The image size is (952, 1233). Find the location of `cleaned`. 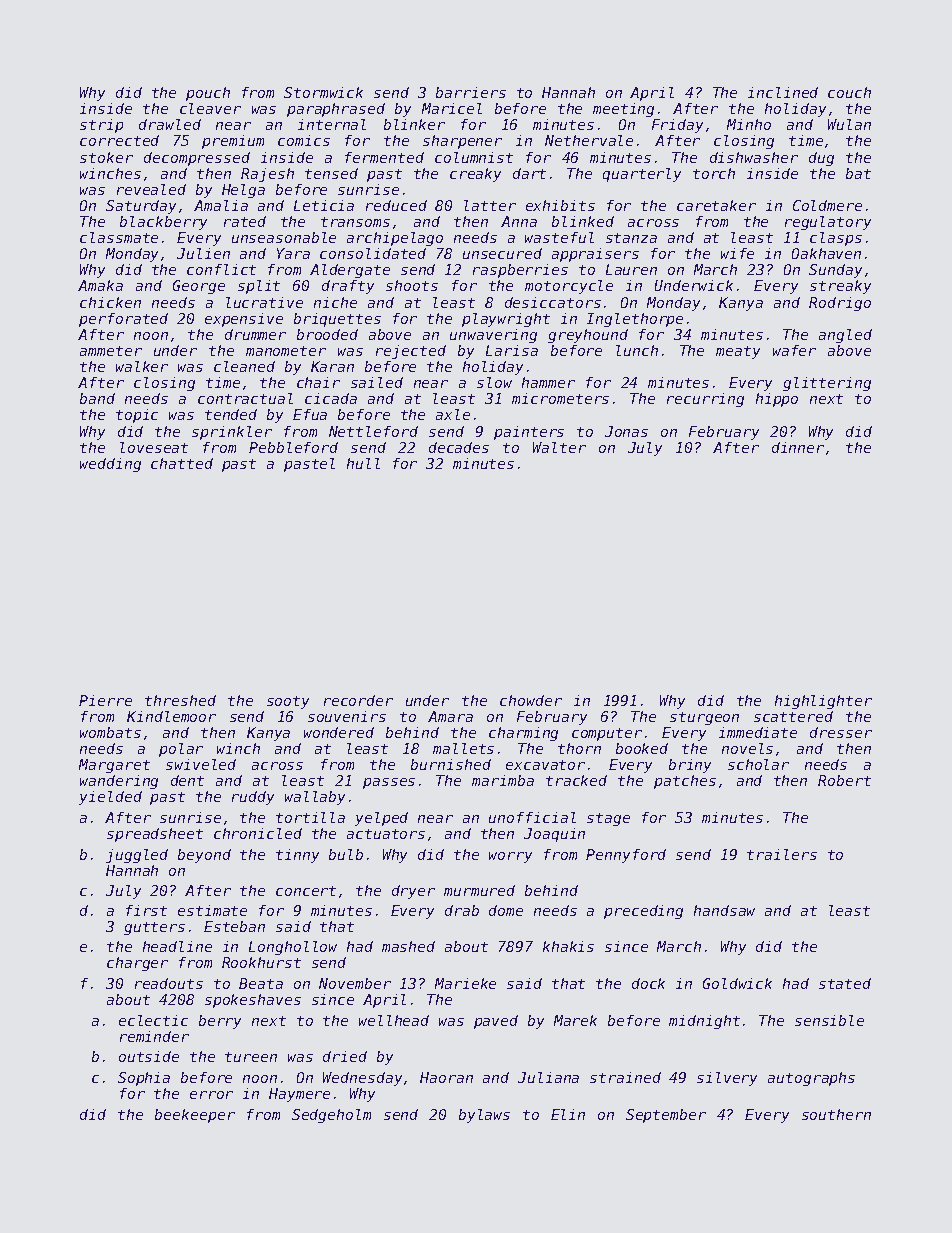

cleaned is located at coordinates (244, 366).
